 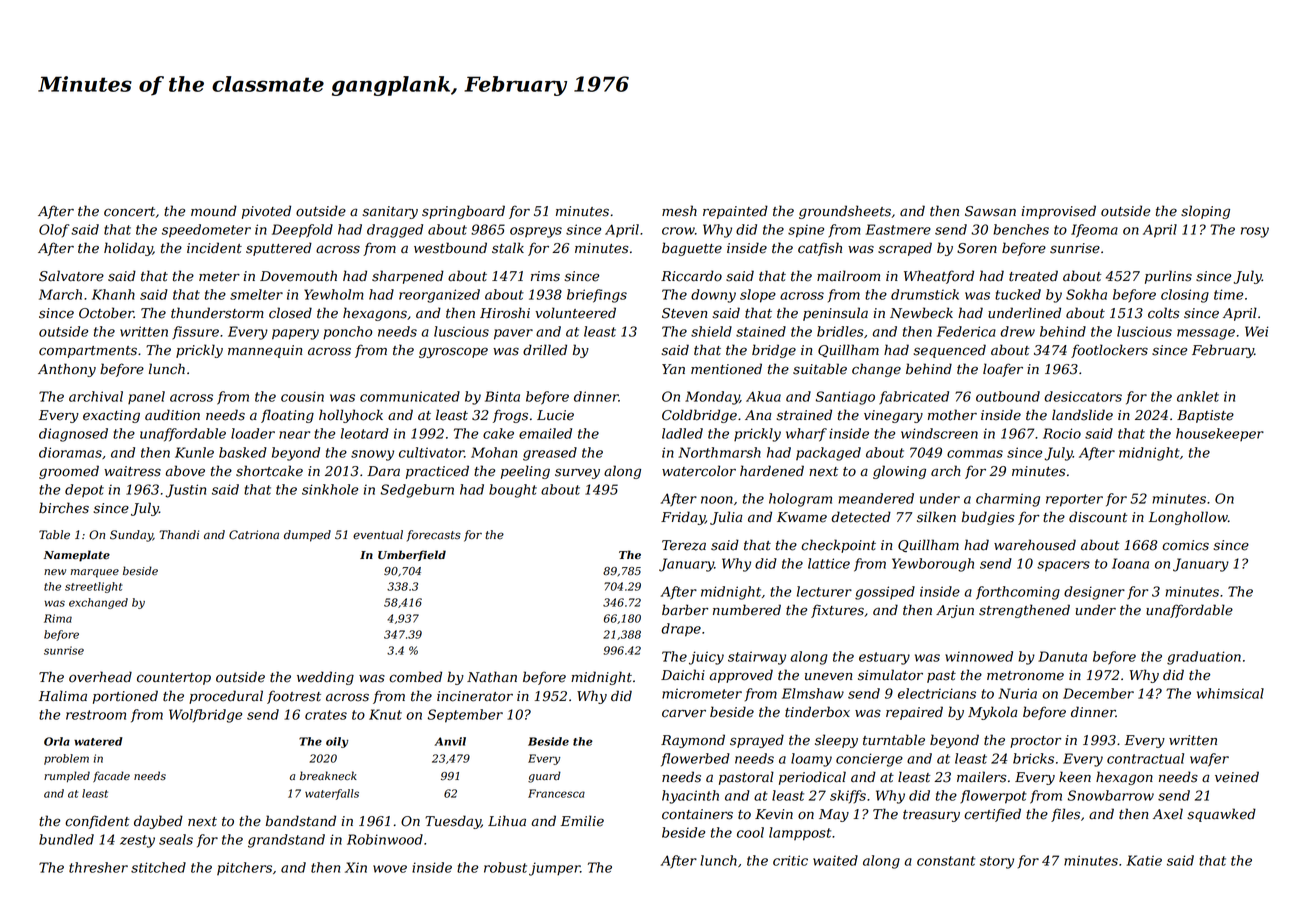 What do you see at coordinates (158, 867) in the image?
I see `stitched` at bounding box center [158, 867].
